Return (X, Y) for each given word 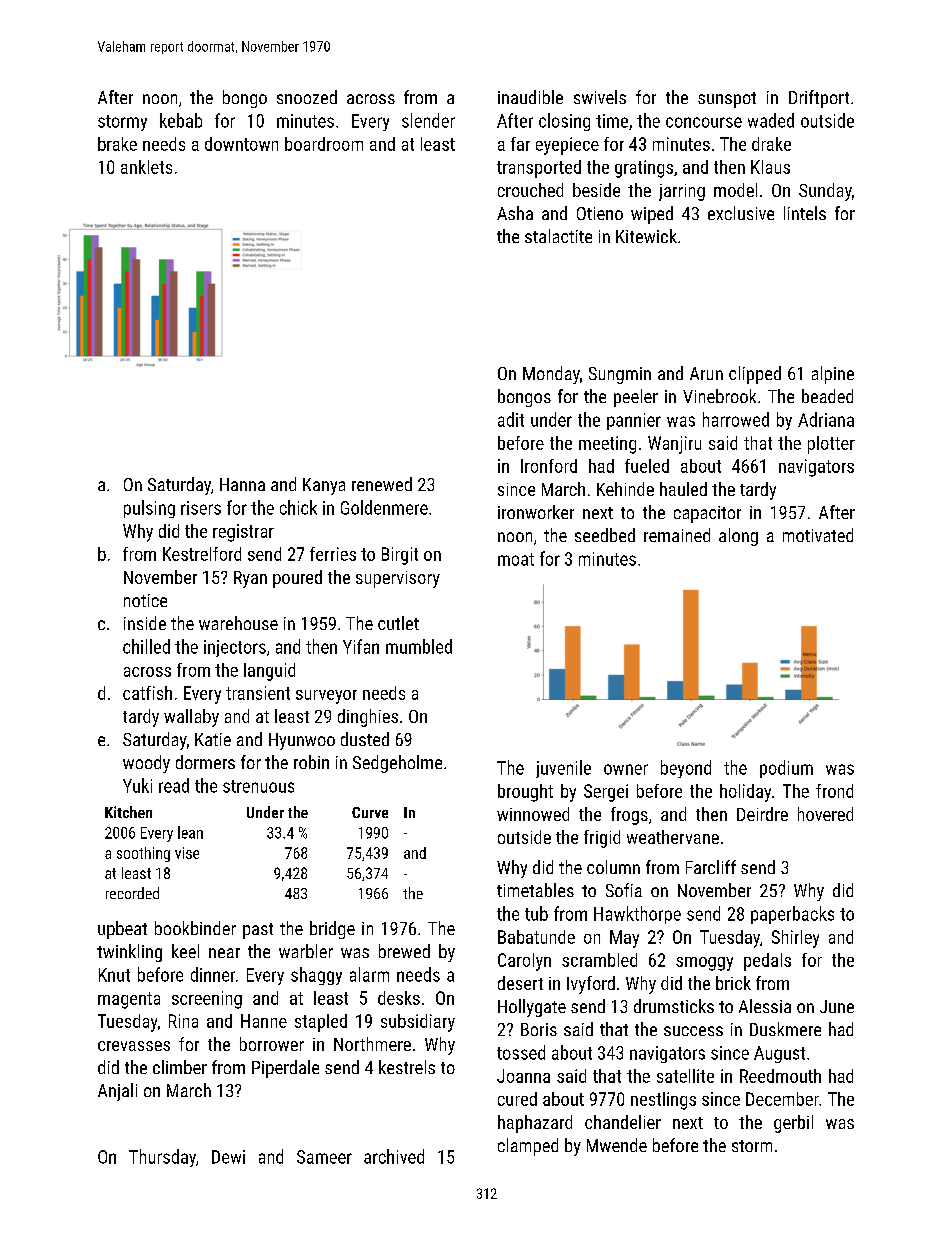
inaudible (530, 97)
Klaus (770, 167)
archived (394, 1156)
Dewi (228, 1157)
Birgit (400, 556)
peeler (636, 398)
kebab (181, 120)
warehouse (238, 623)
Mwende (617, 1145)
